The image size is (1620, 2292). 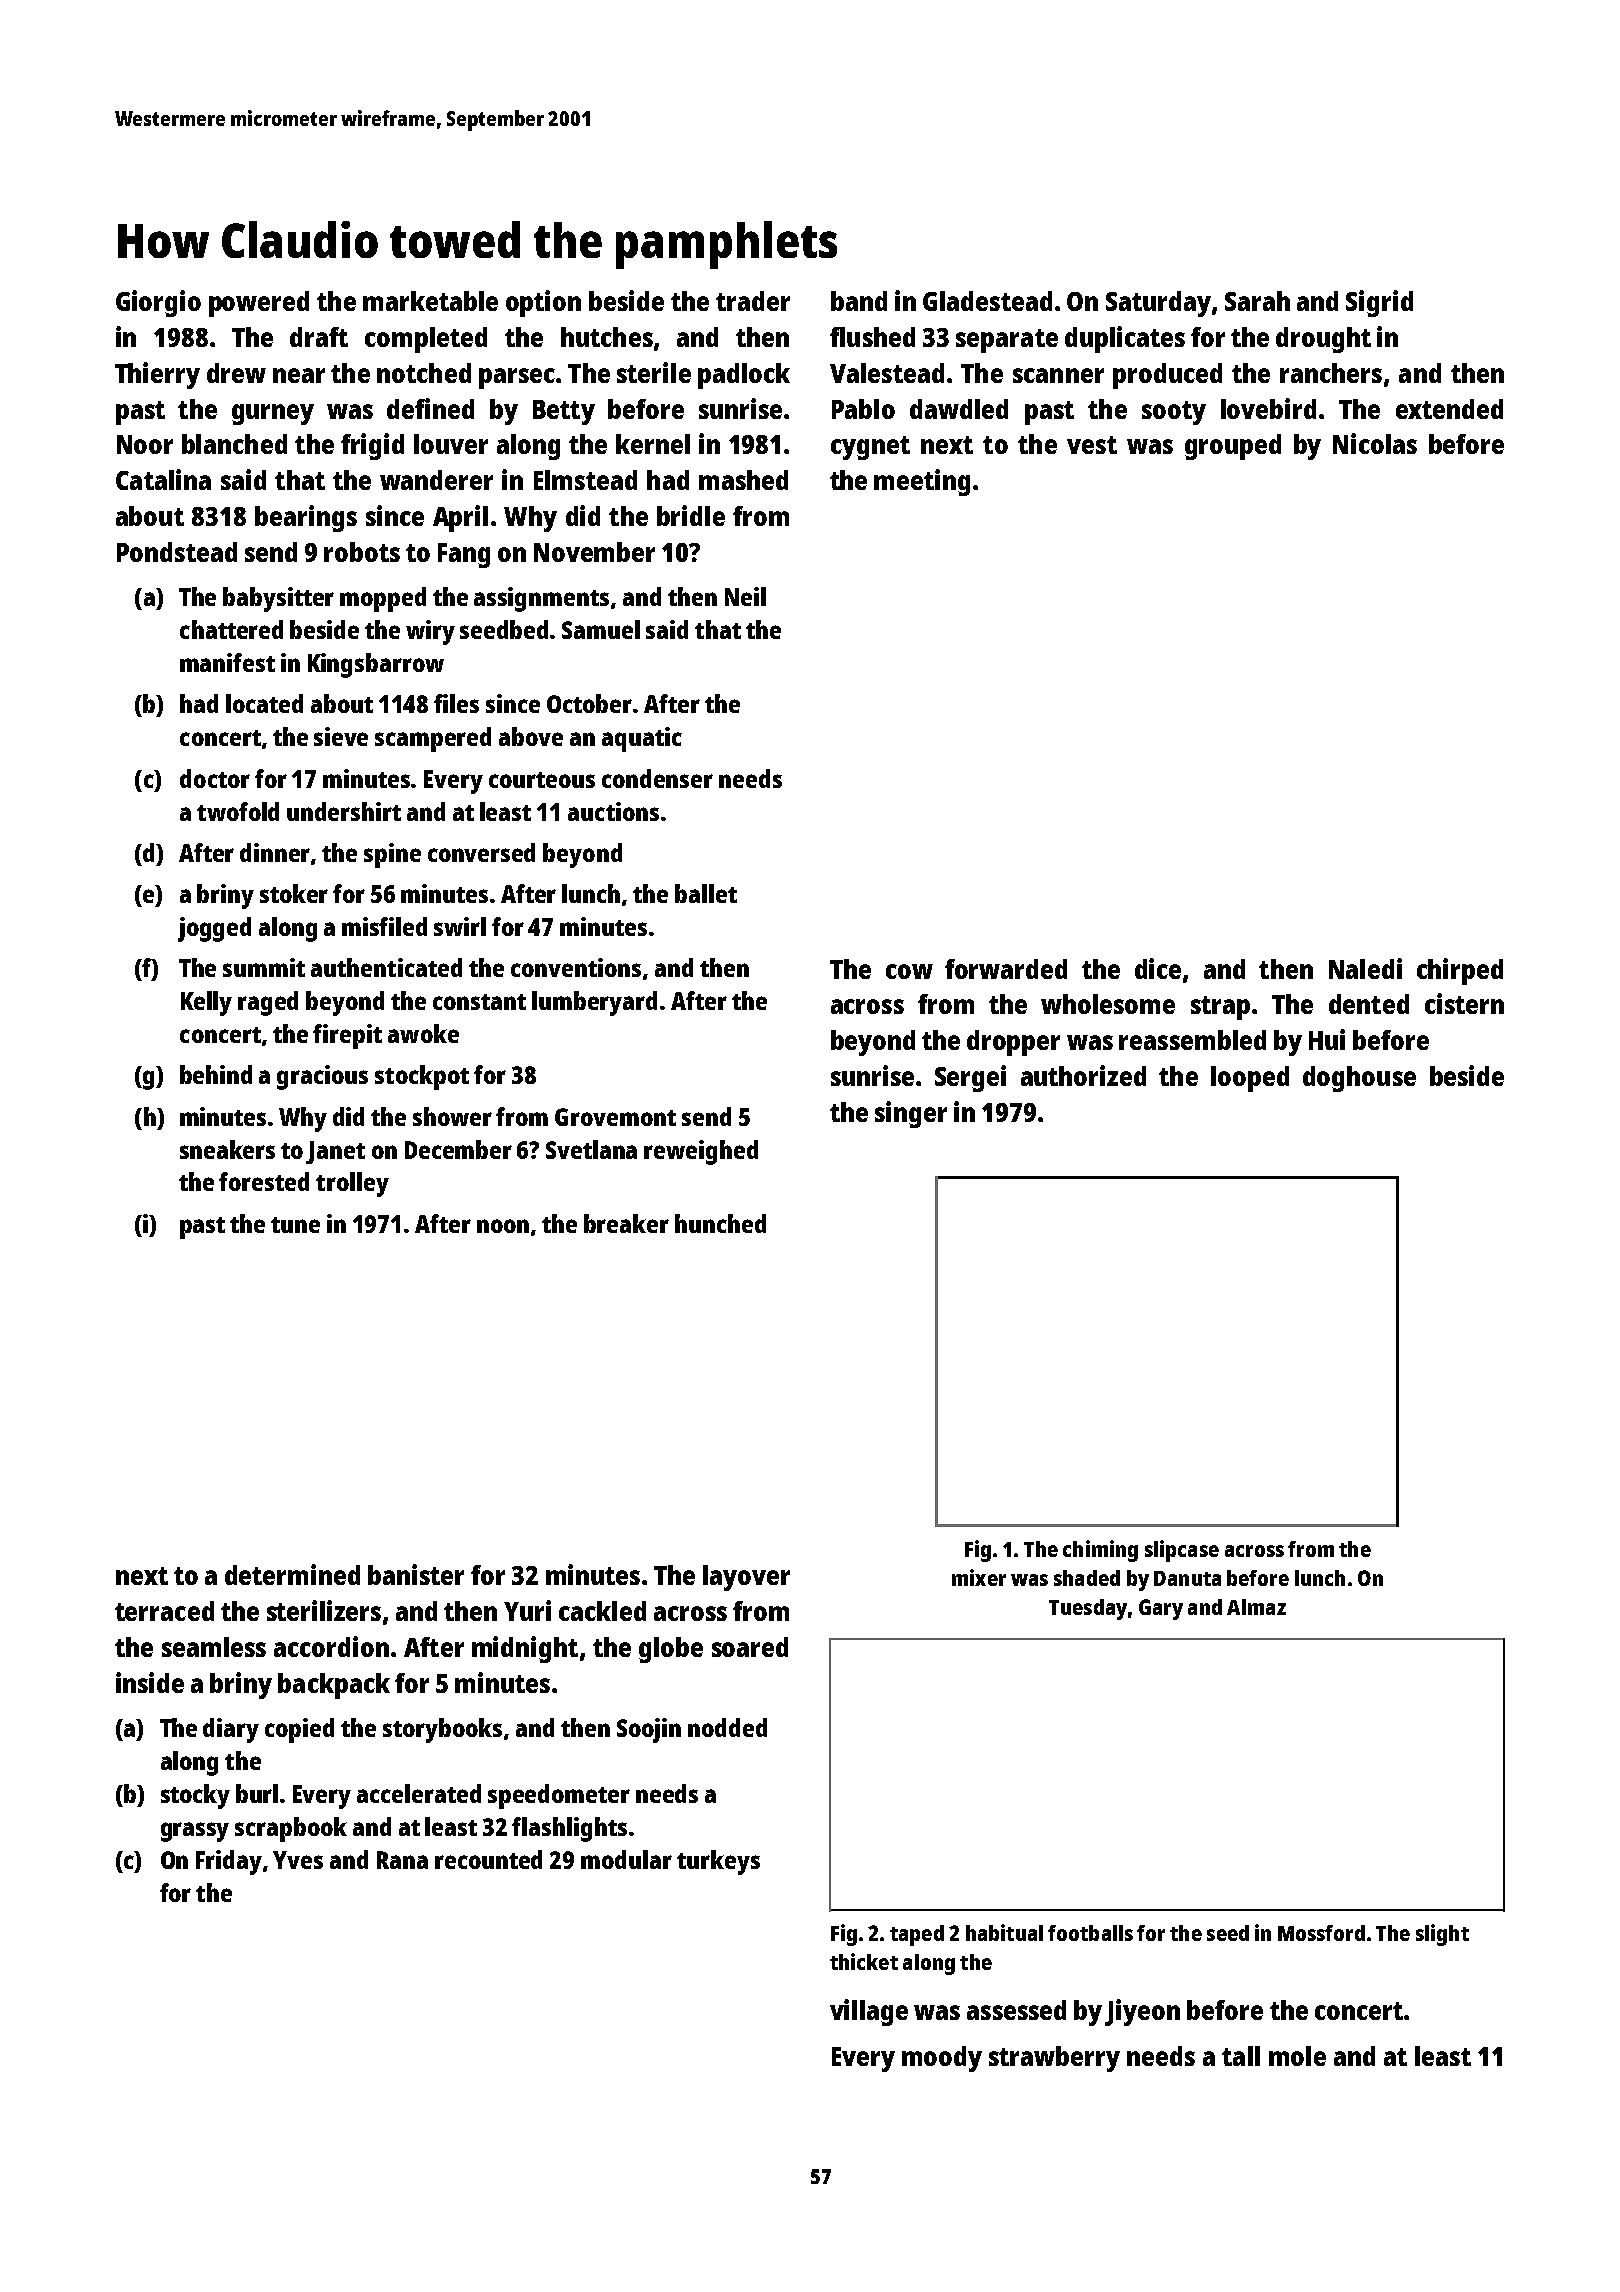 I want to click on Almaz, so click(x=1256, y=1607).
